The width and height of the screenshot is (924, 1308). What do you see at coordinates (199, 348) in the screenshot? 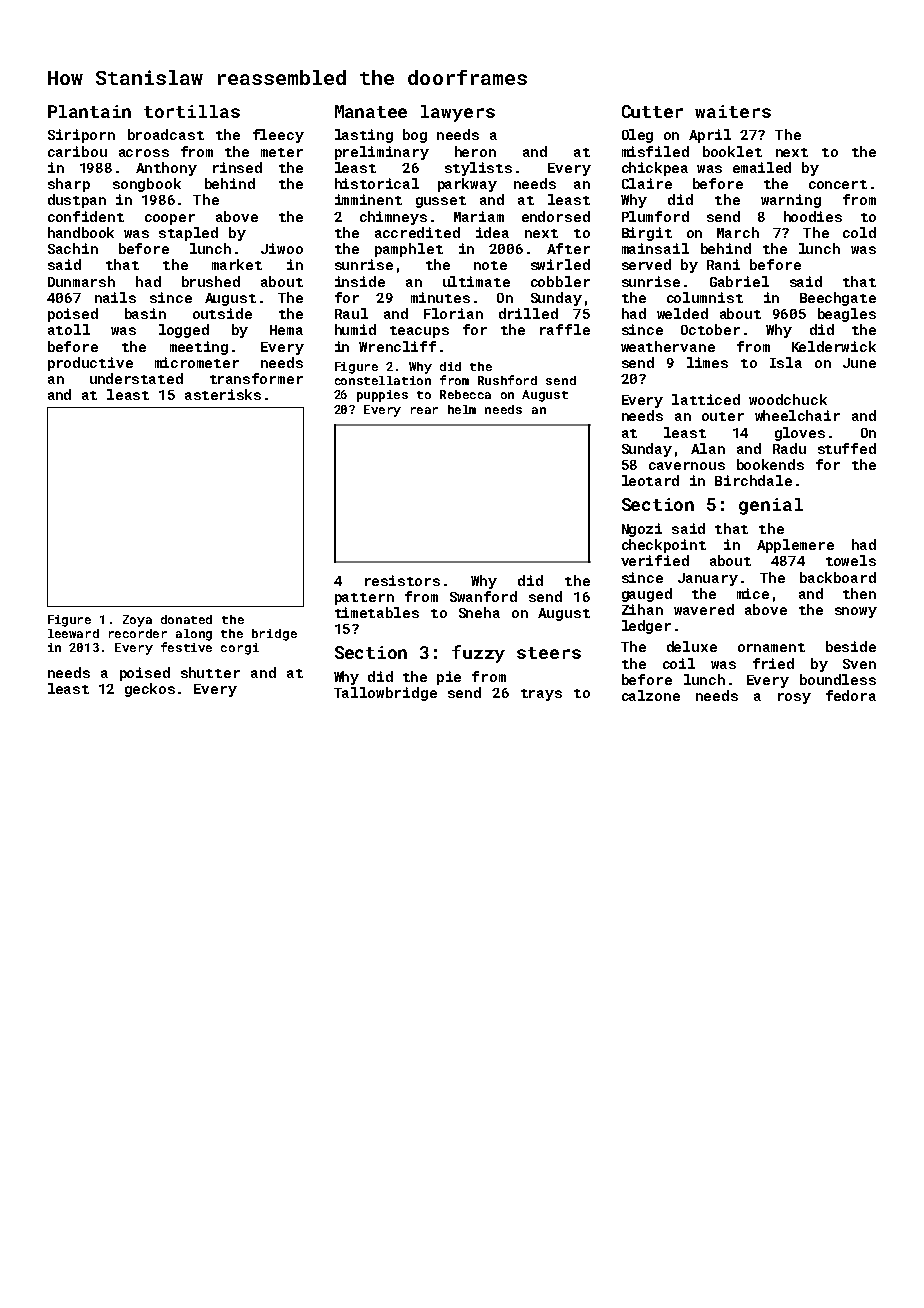
I see `meeting` at bounding box center [199, 348].
